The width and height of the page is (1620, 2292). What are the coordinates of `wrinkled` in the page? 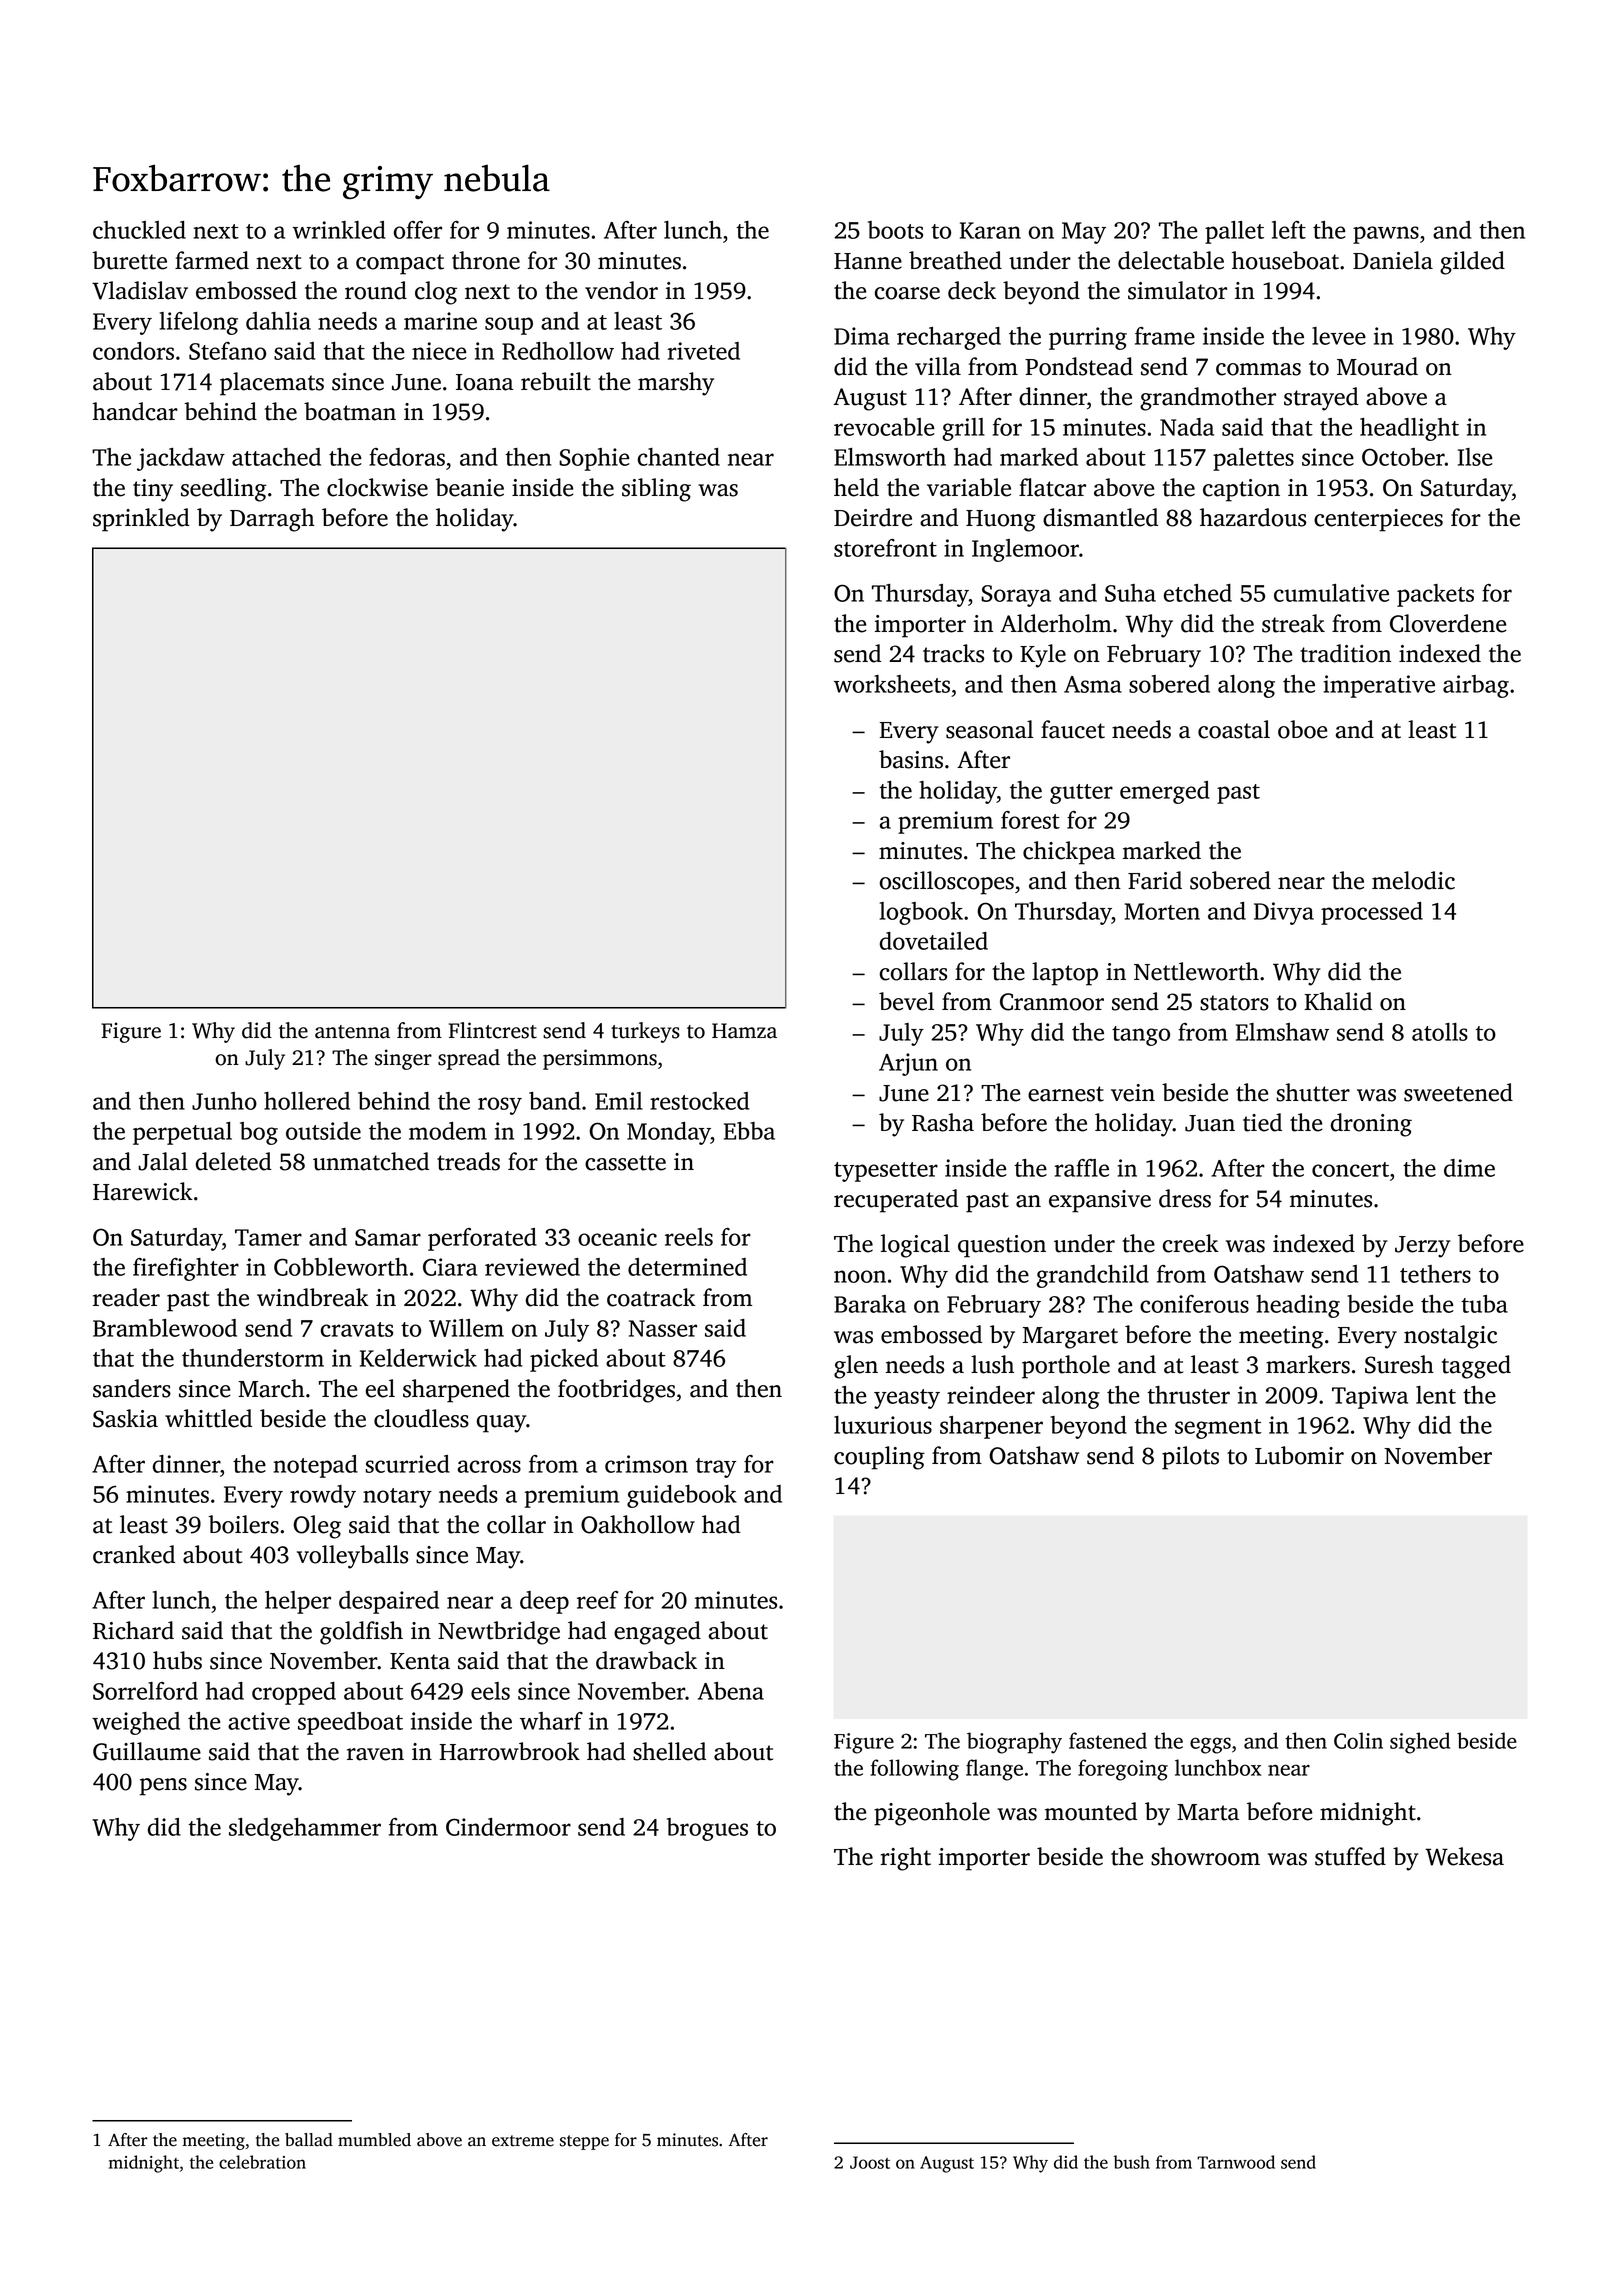 It's located at (339, 230).
